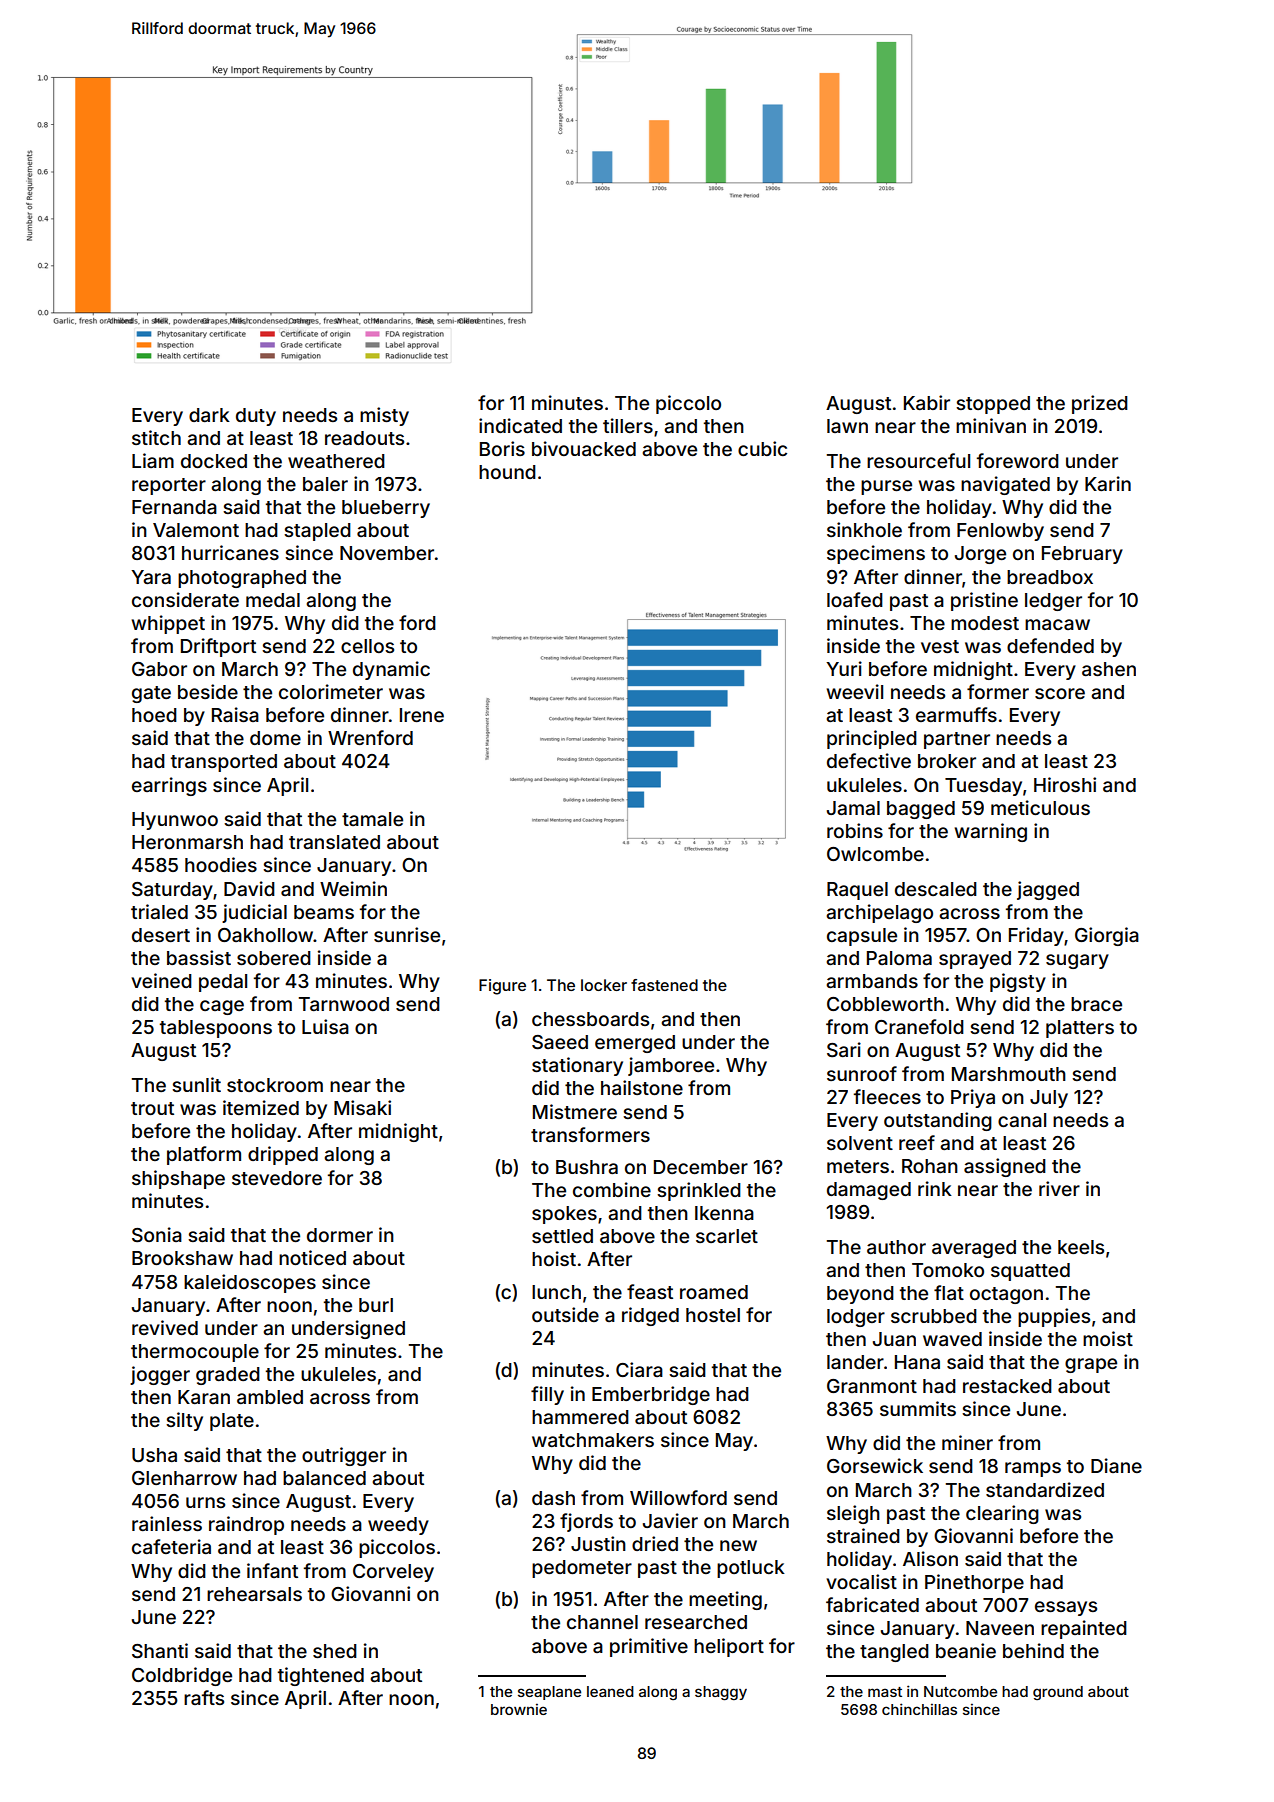 This image has height=1802, width=1274. I want to click on stevedore, so click(277, 1178).
